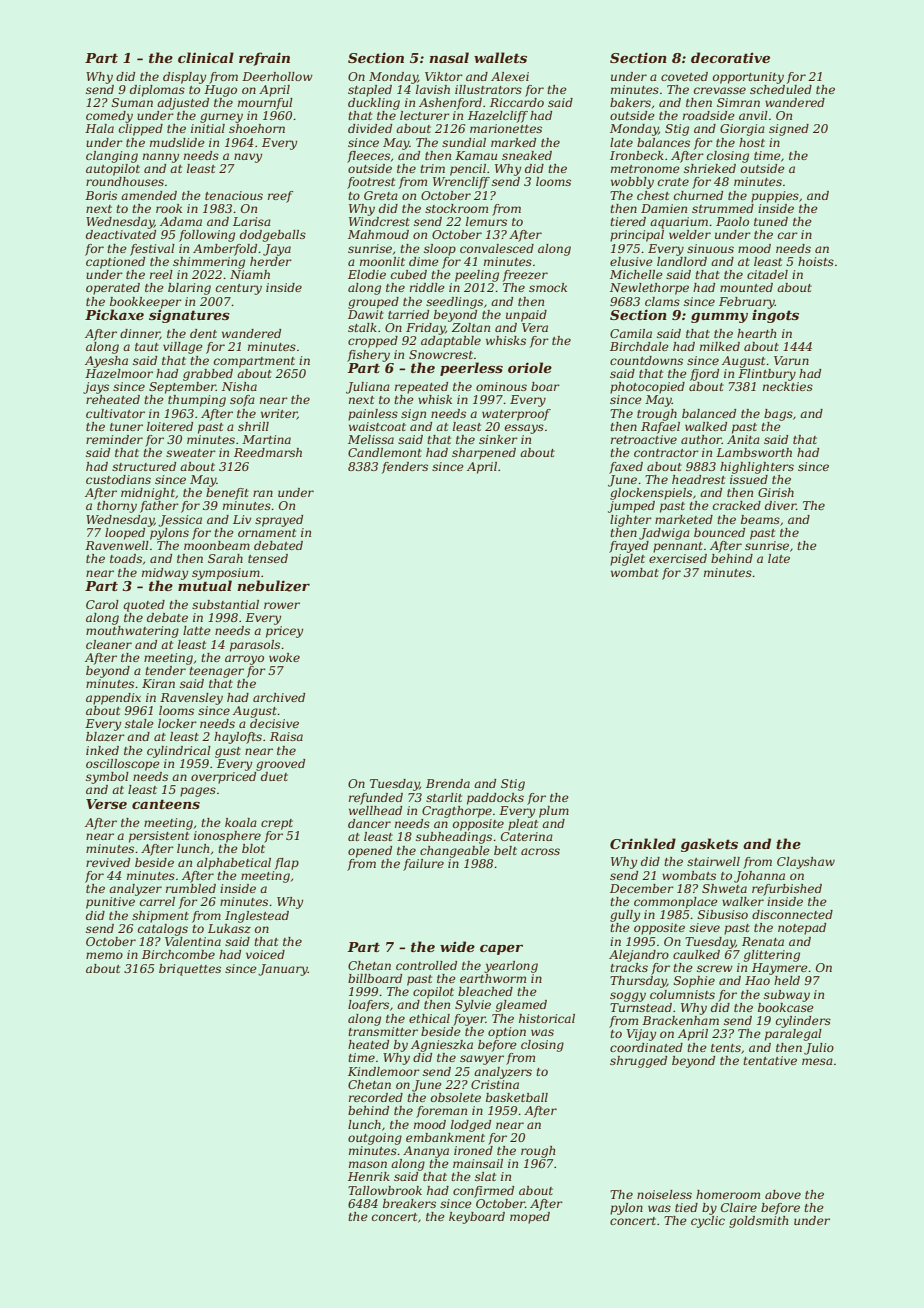  Describe the element at coordinates (368, 1164) in the image. I see `mason` at that location.
